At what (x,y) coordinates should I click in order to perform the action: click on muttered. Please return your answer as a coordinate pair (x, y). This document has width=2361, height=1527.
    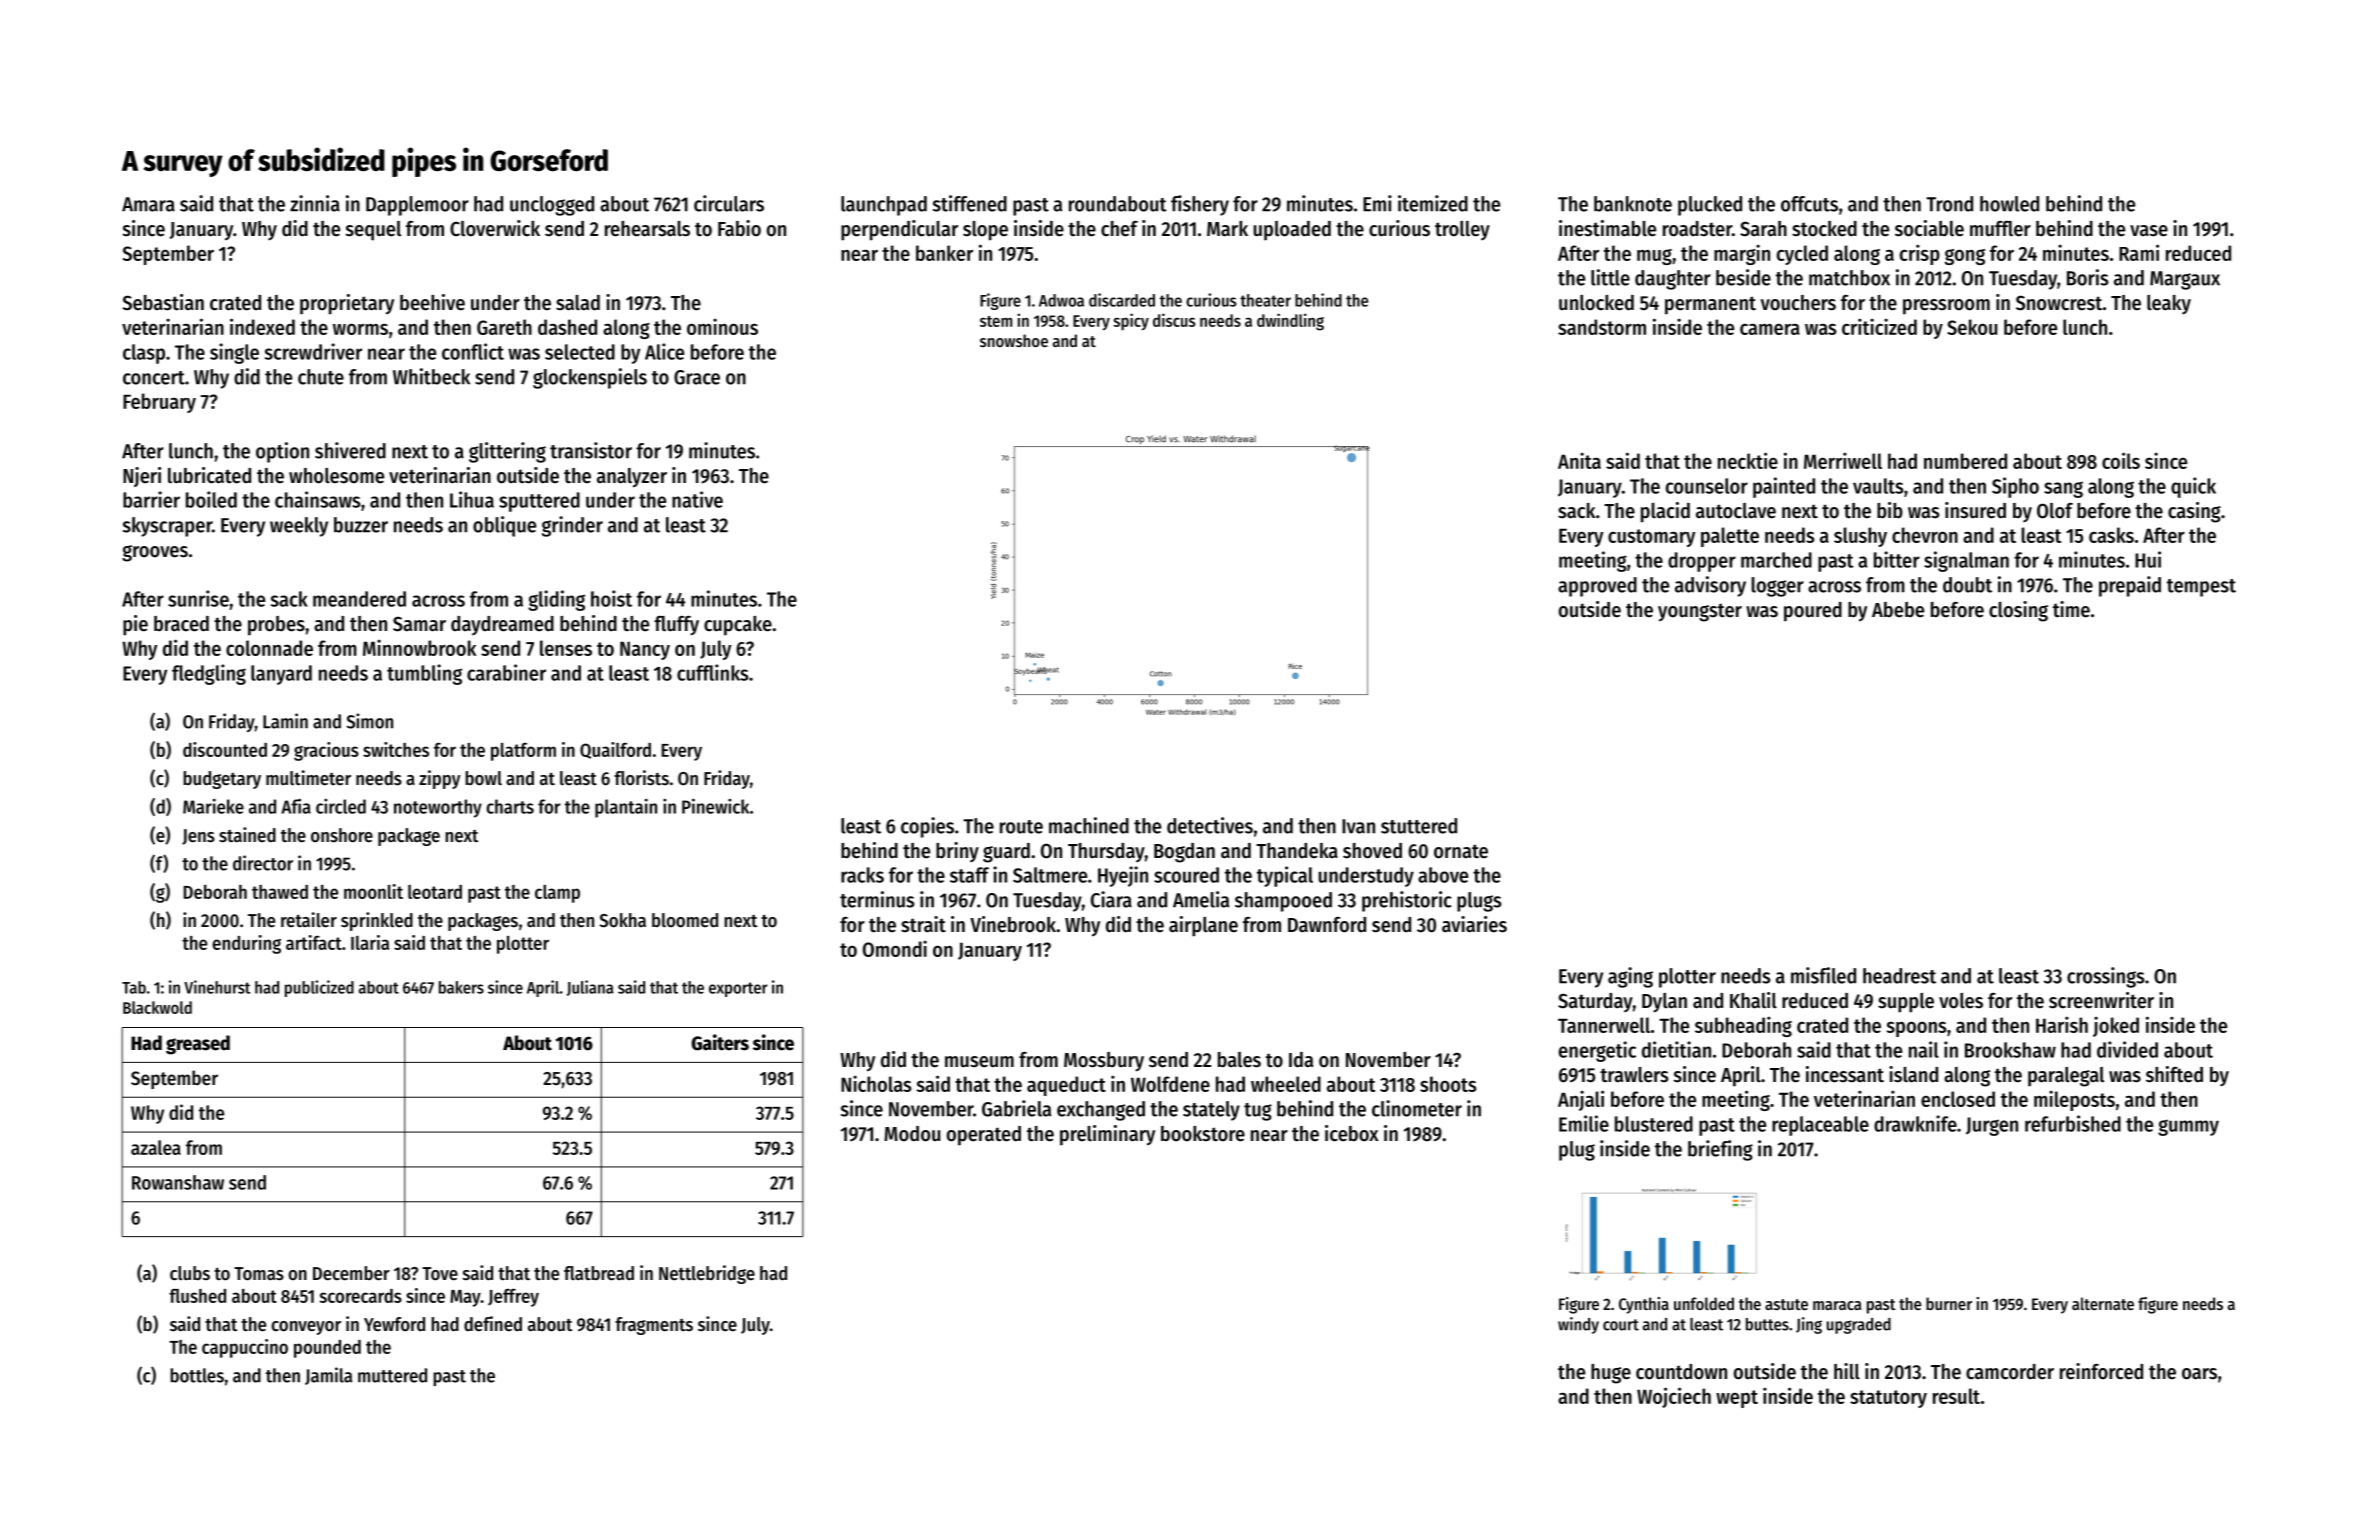
    Looking at the image, I should click on (392, 1375).
